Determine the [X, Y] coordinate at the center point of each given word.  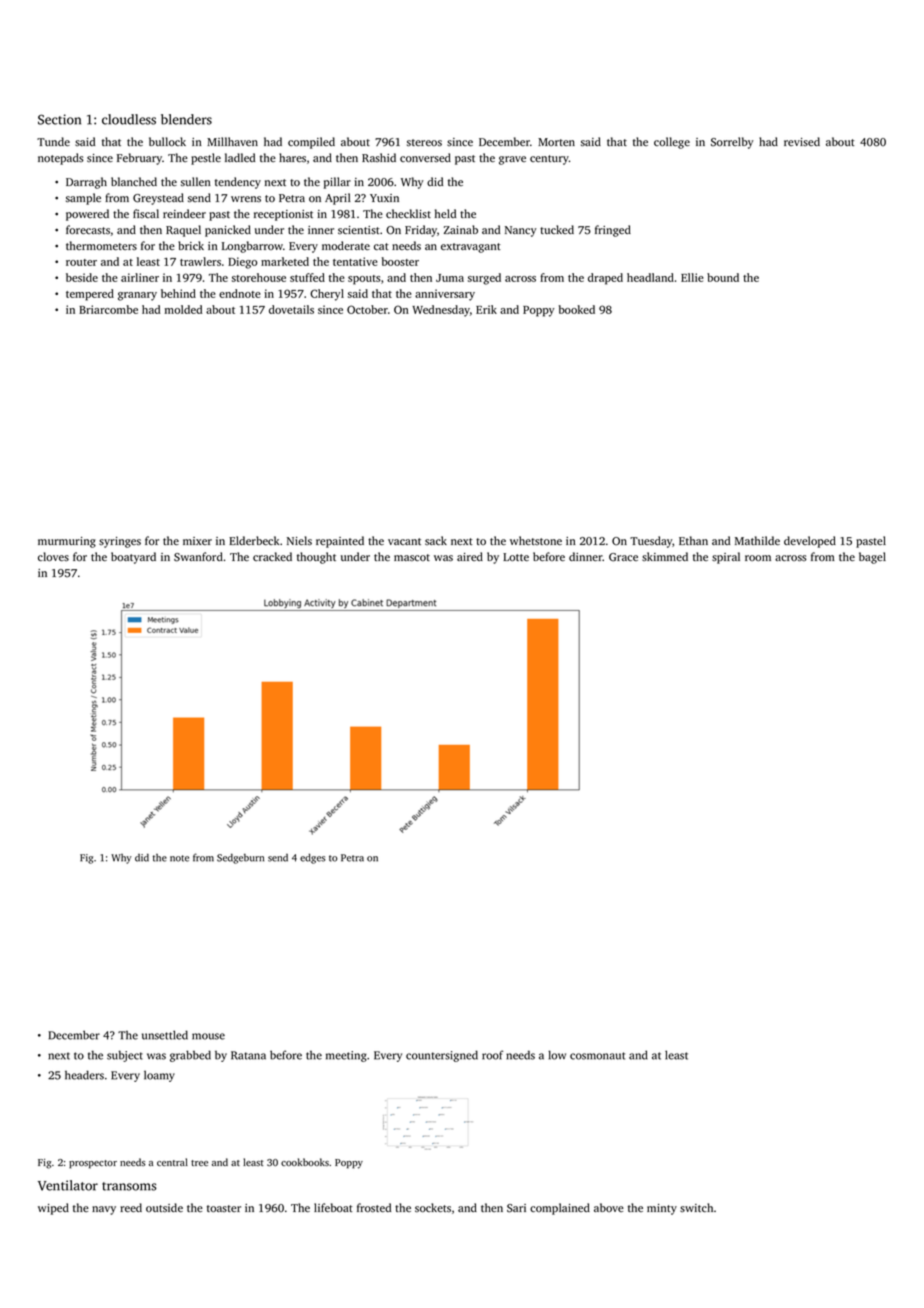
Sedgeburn [240, 859]
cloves [53, 556]
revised [802, 141]
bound [723, 277]
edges [312, 858]
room [758, 558]
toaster [224, 1208]
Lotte [516, 557]
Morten [556, 142]
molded [183, 309]
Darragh [86, 183]
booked [577, 309]
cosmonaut [597, 1056]
